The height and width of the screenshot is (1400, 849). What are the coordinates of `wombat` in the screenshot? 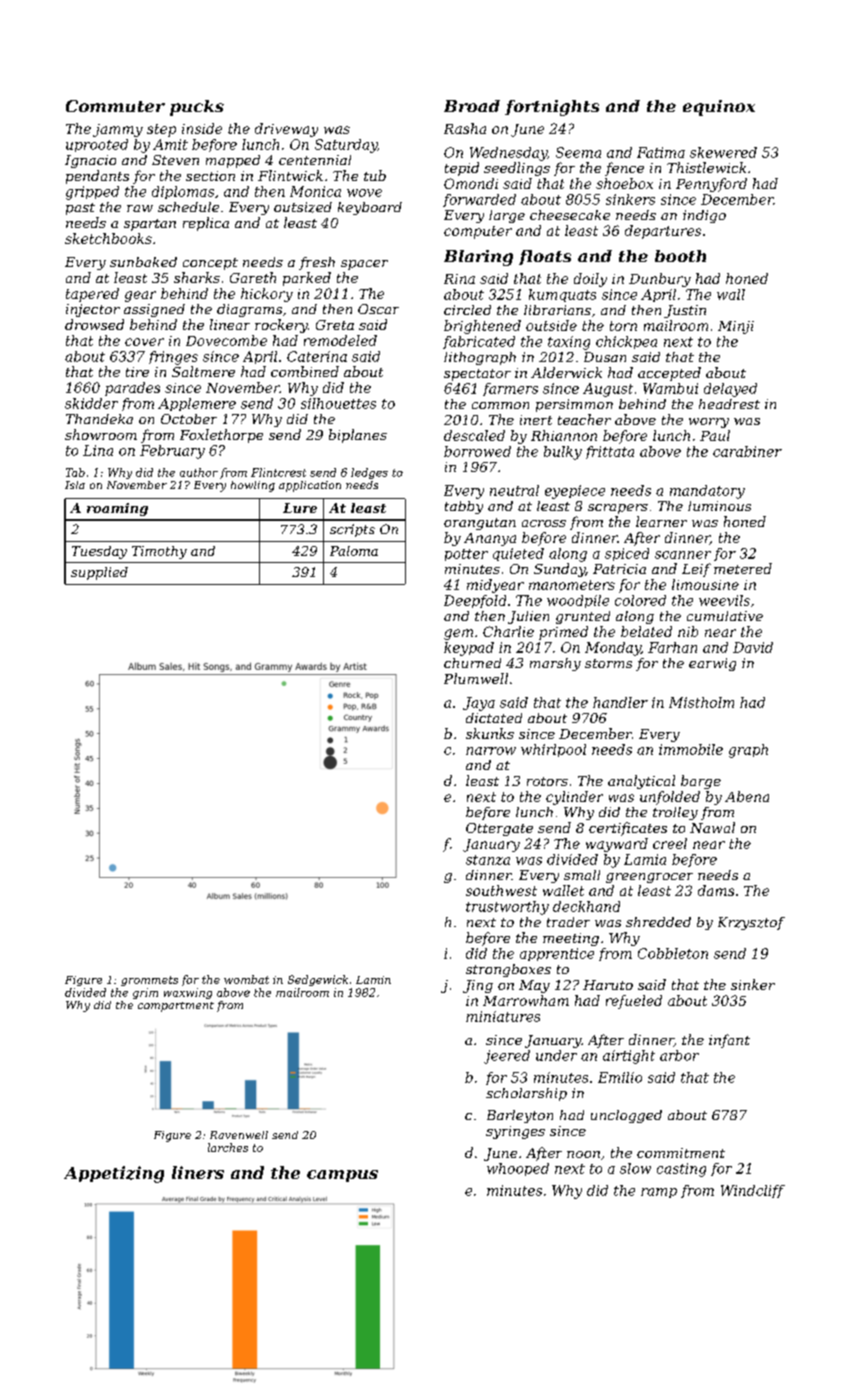 It's located at (246, 979).
